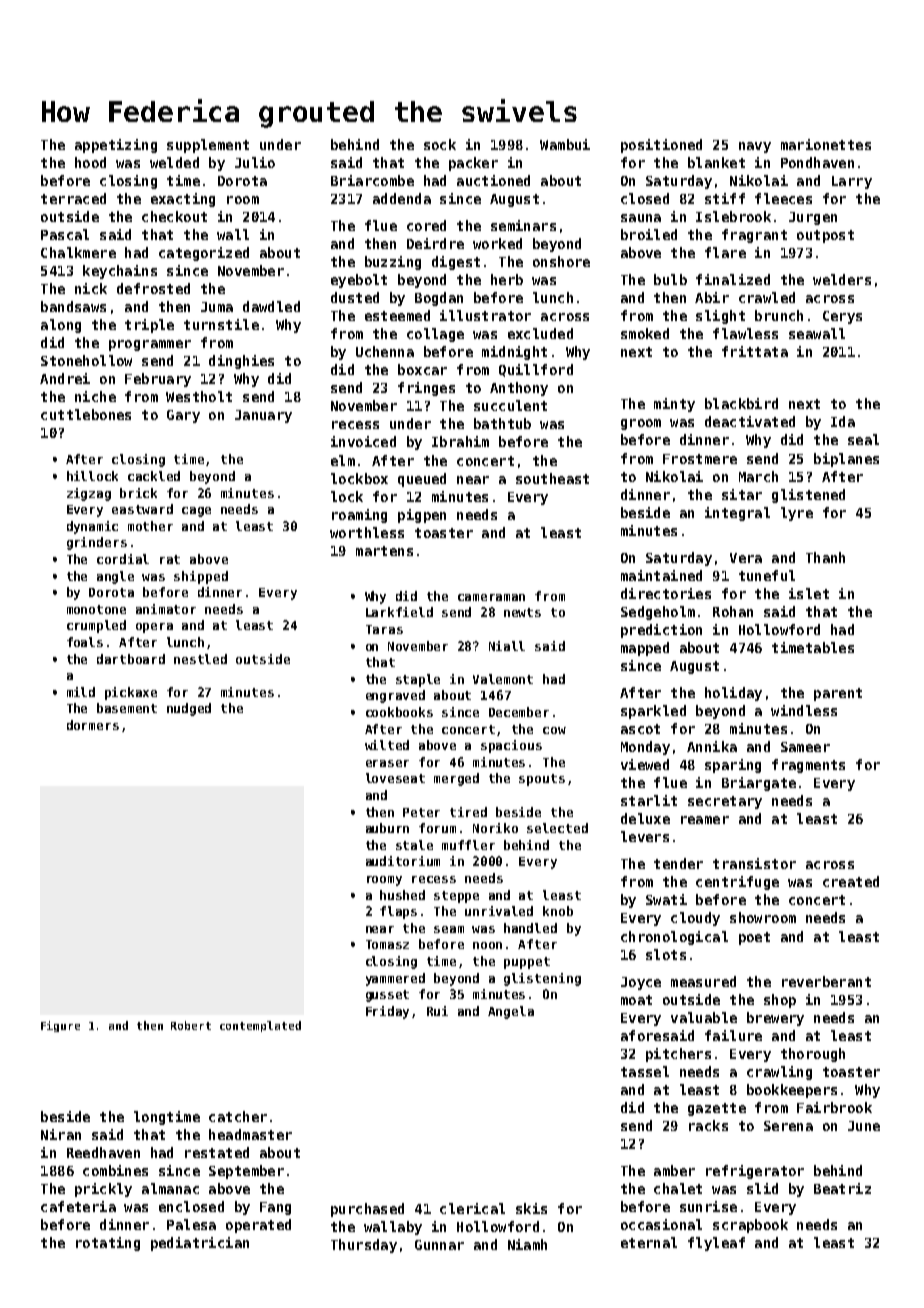 This screenshot has height=1308, width=924. Describe the element at coordinates (755, 147) in the screenshot. I see `navy` at that location.
